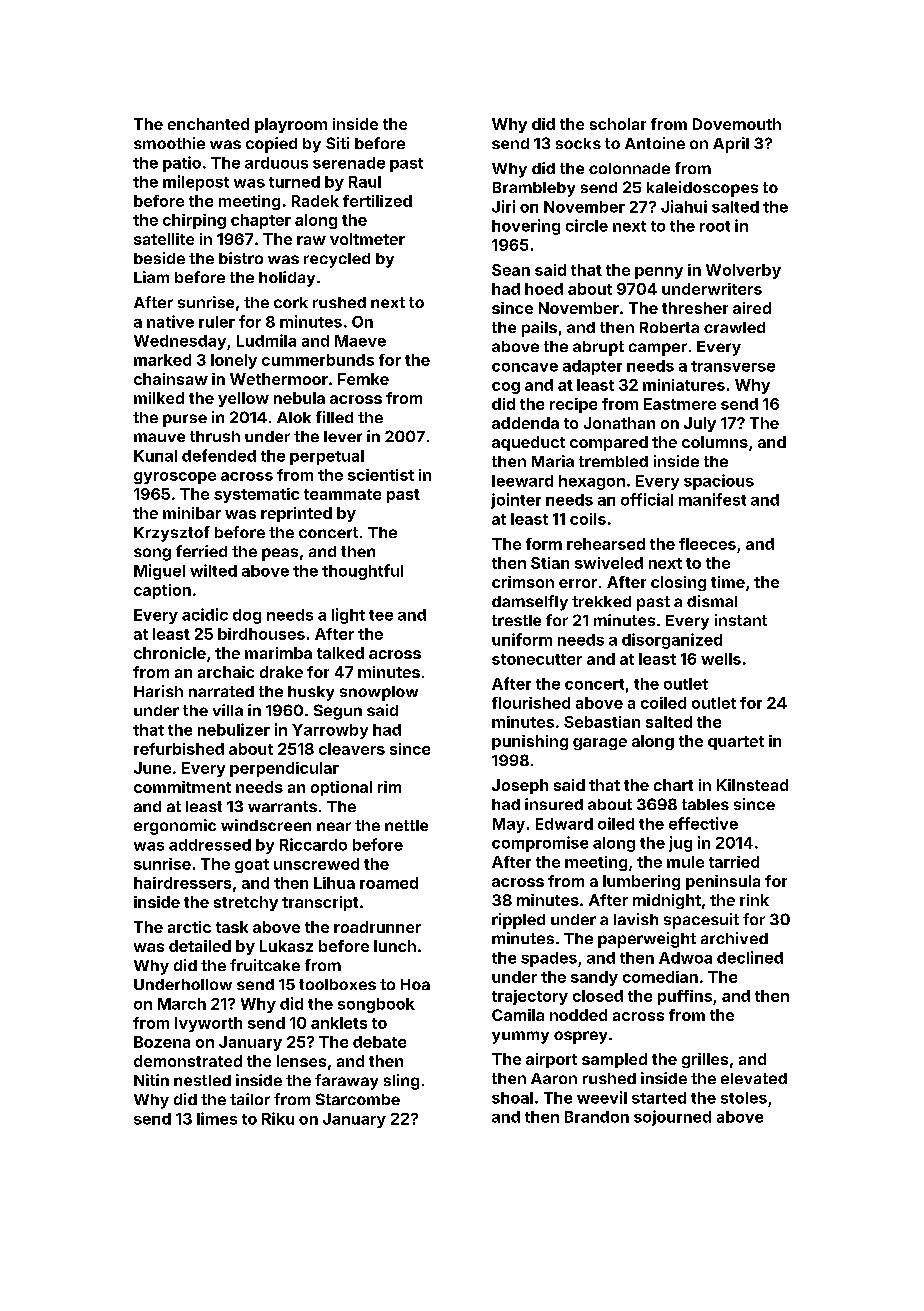 The width and height of the screenshot is (924, 1311). What do you see at coordinates (618, 124) in the screenshot?
I see `scholar` at bounding box center [618, 124].
